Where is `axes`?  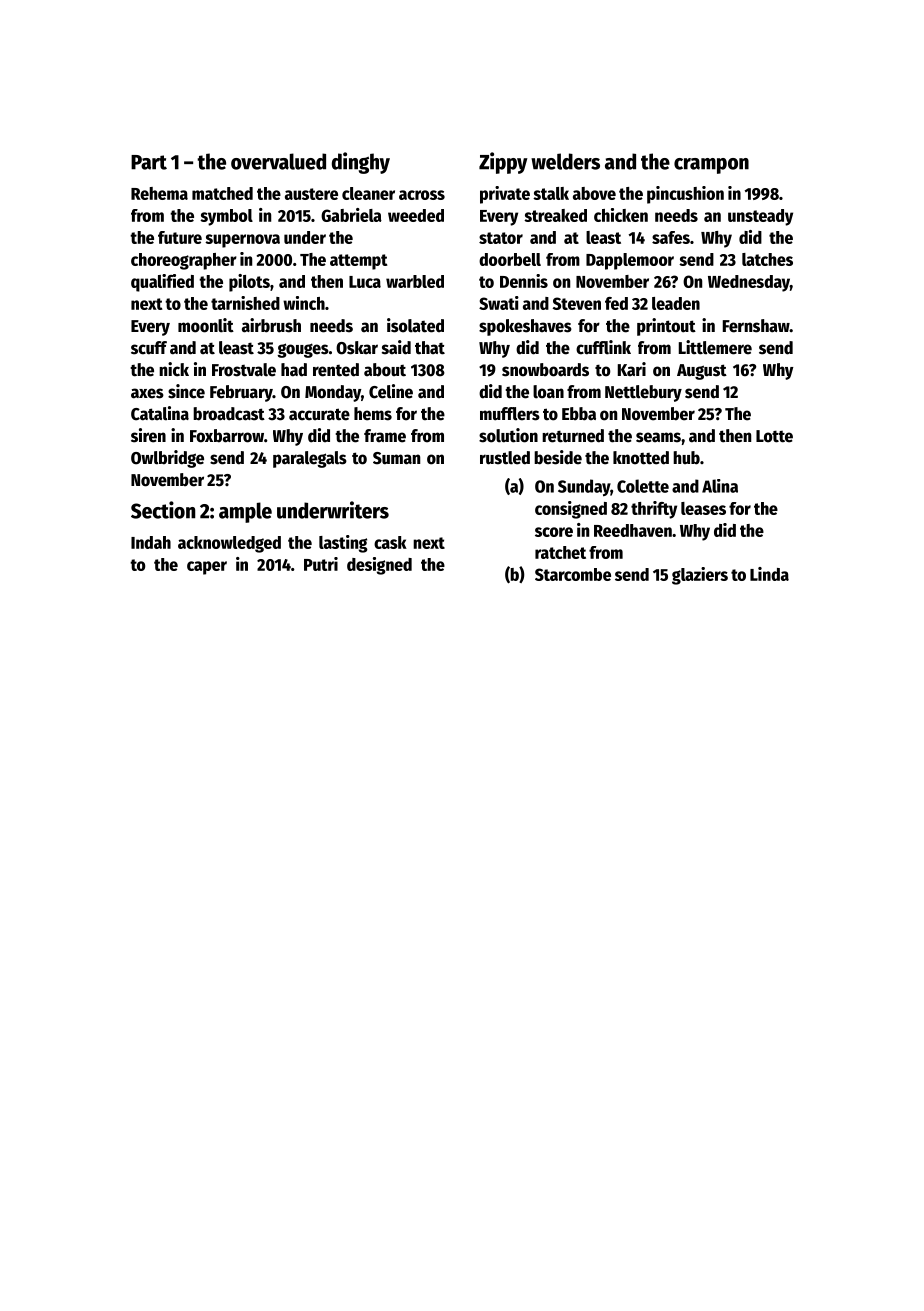 axes is located at coordinates (147, 393).
